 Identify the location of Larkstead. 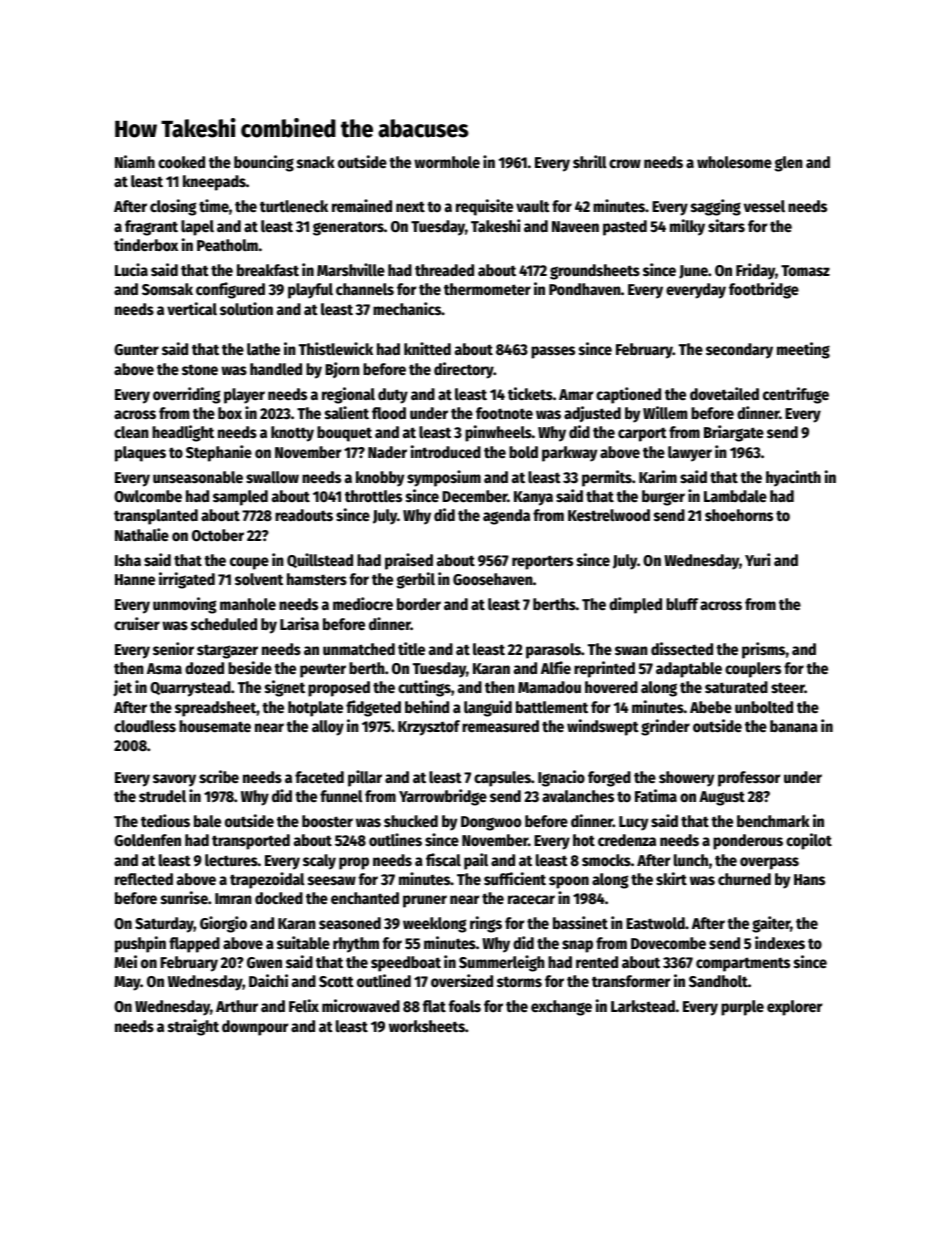
(643, 1006).
